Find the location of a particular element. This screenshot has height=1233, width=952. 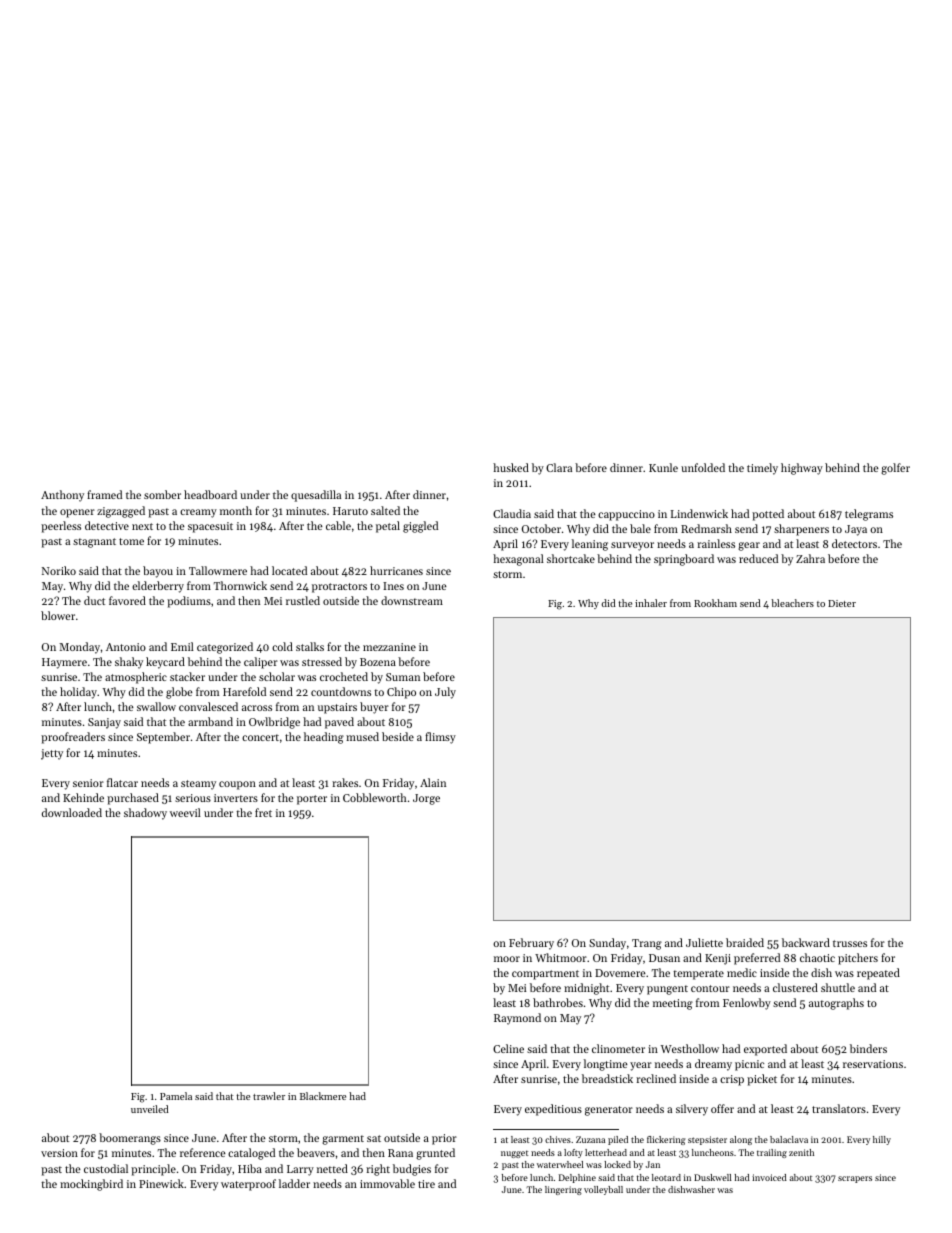

potted is located at coordinates (768, 515).
